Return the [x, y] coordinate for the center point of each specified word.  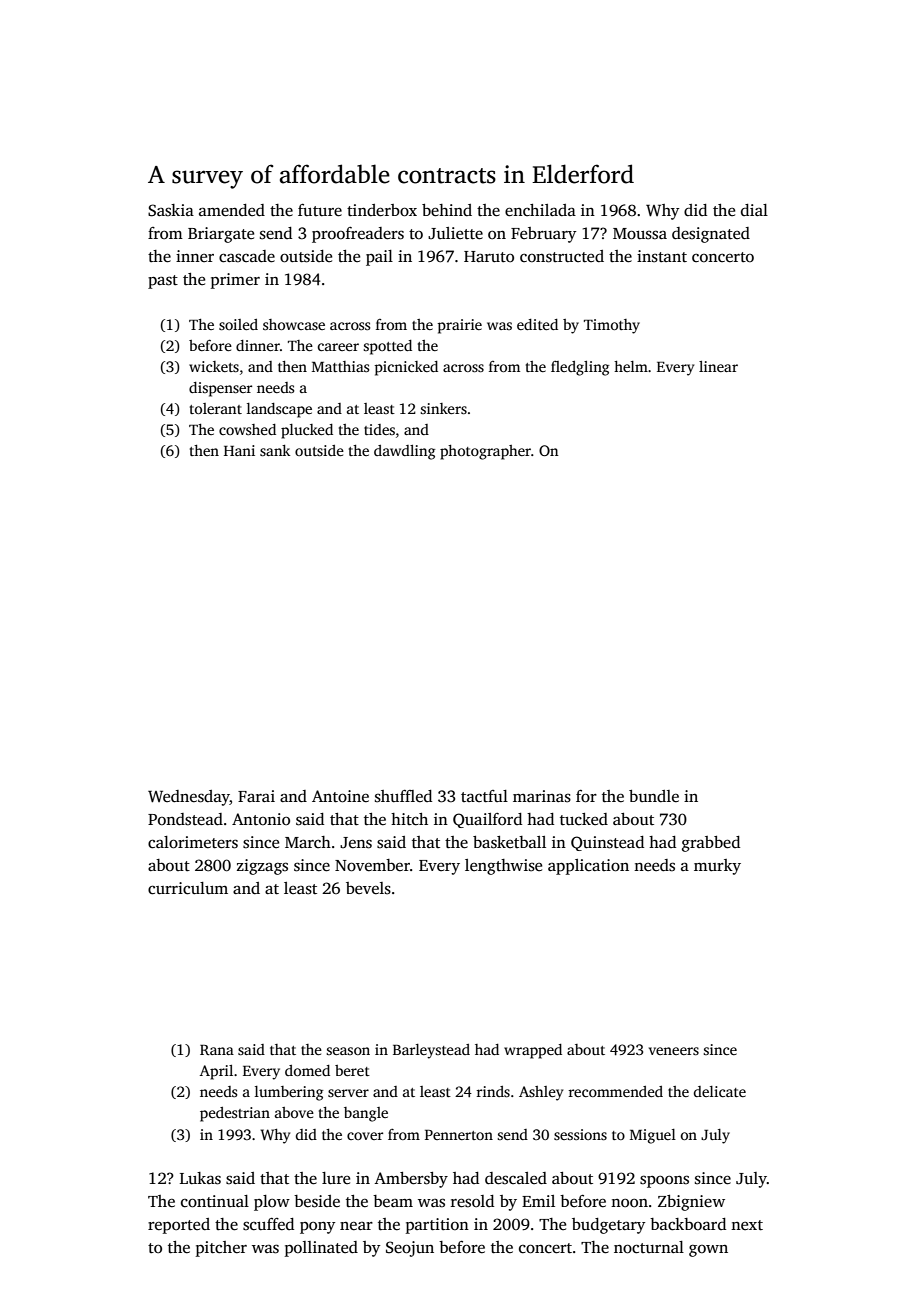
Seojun [410, 1249]
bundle [654, 796]
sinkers [443, 408]
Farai [256, 796]
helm [631, 366]
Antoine [340, 796]
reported [179, 1226]
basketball [509, 842]
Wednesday [189, 798]
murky [717, 867]
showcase [294, 324]
